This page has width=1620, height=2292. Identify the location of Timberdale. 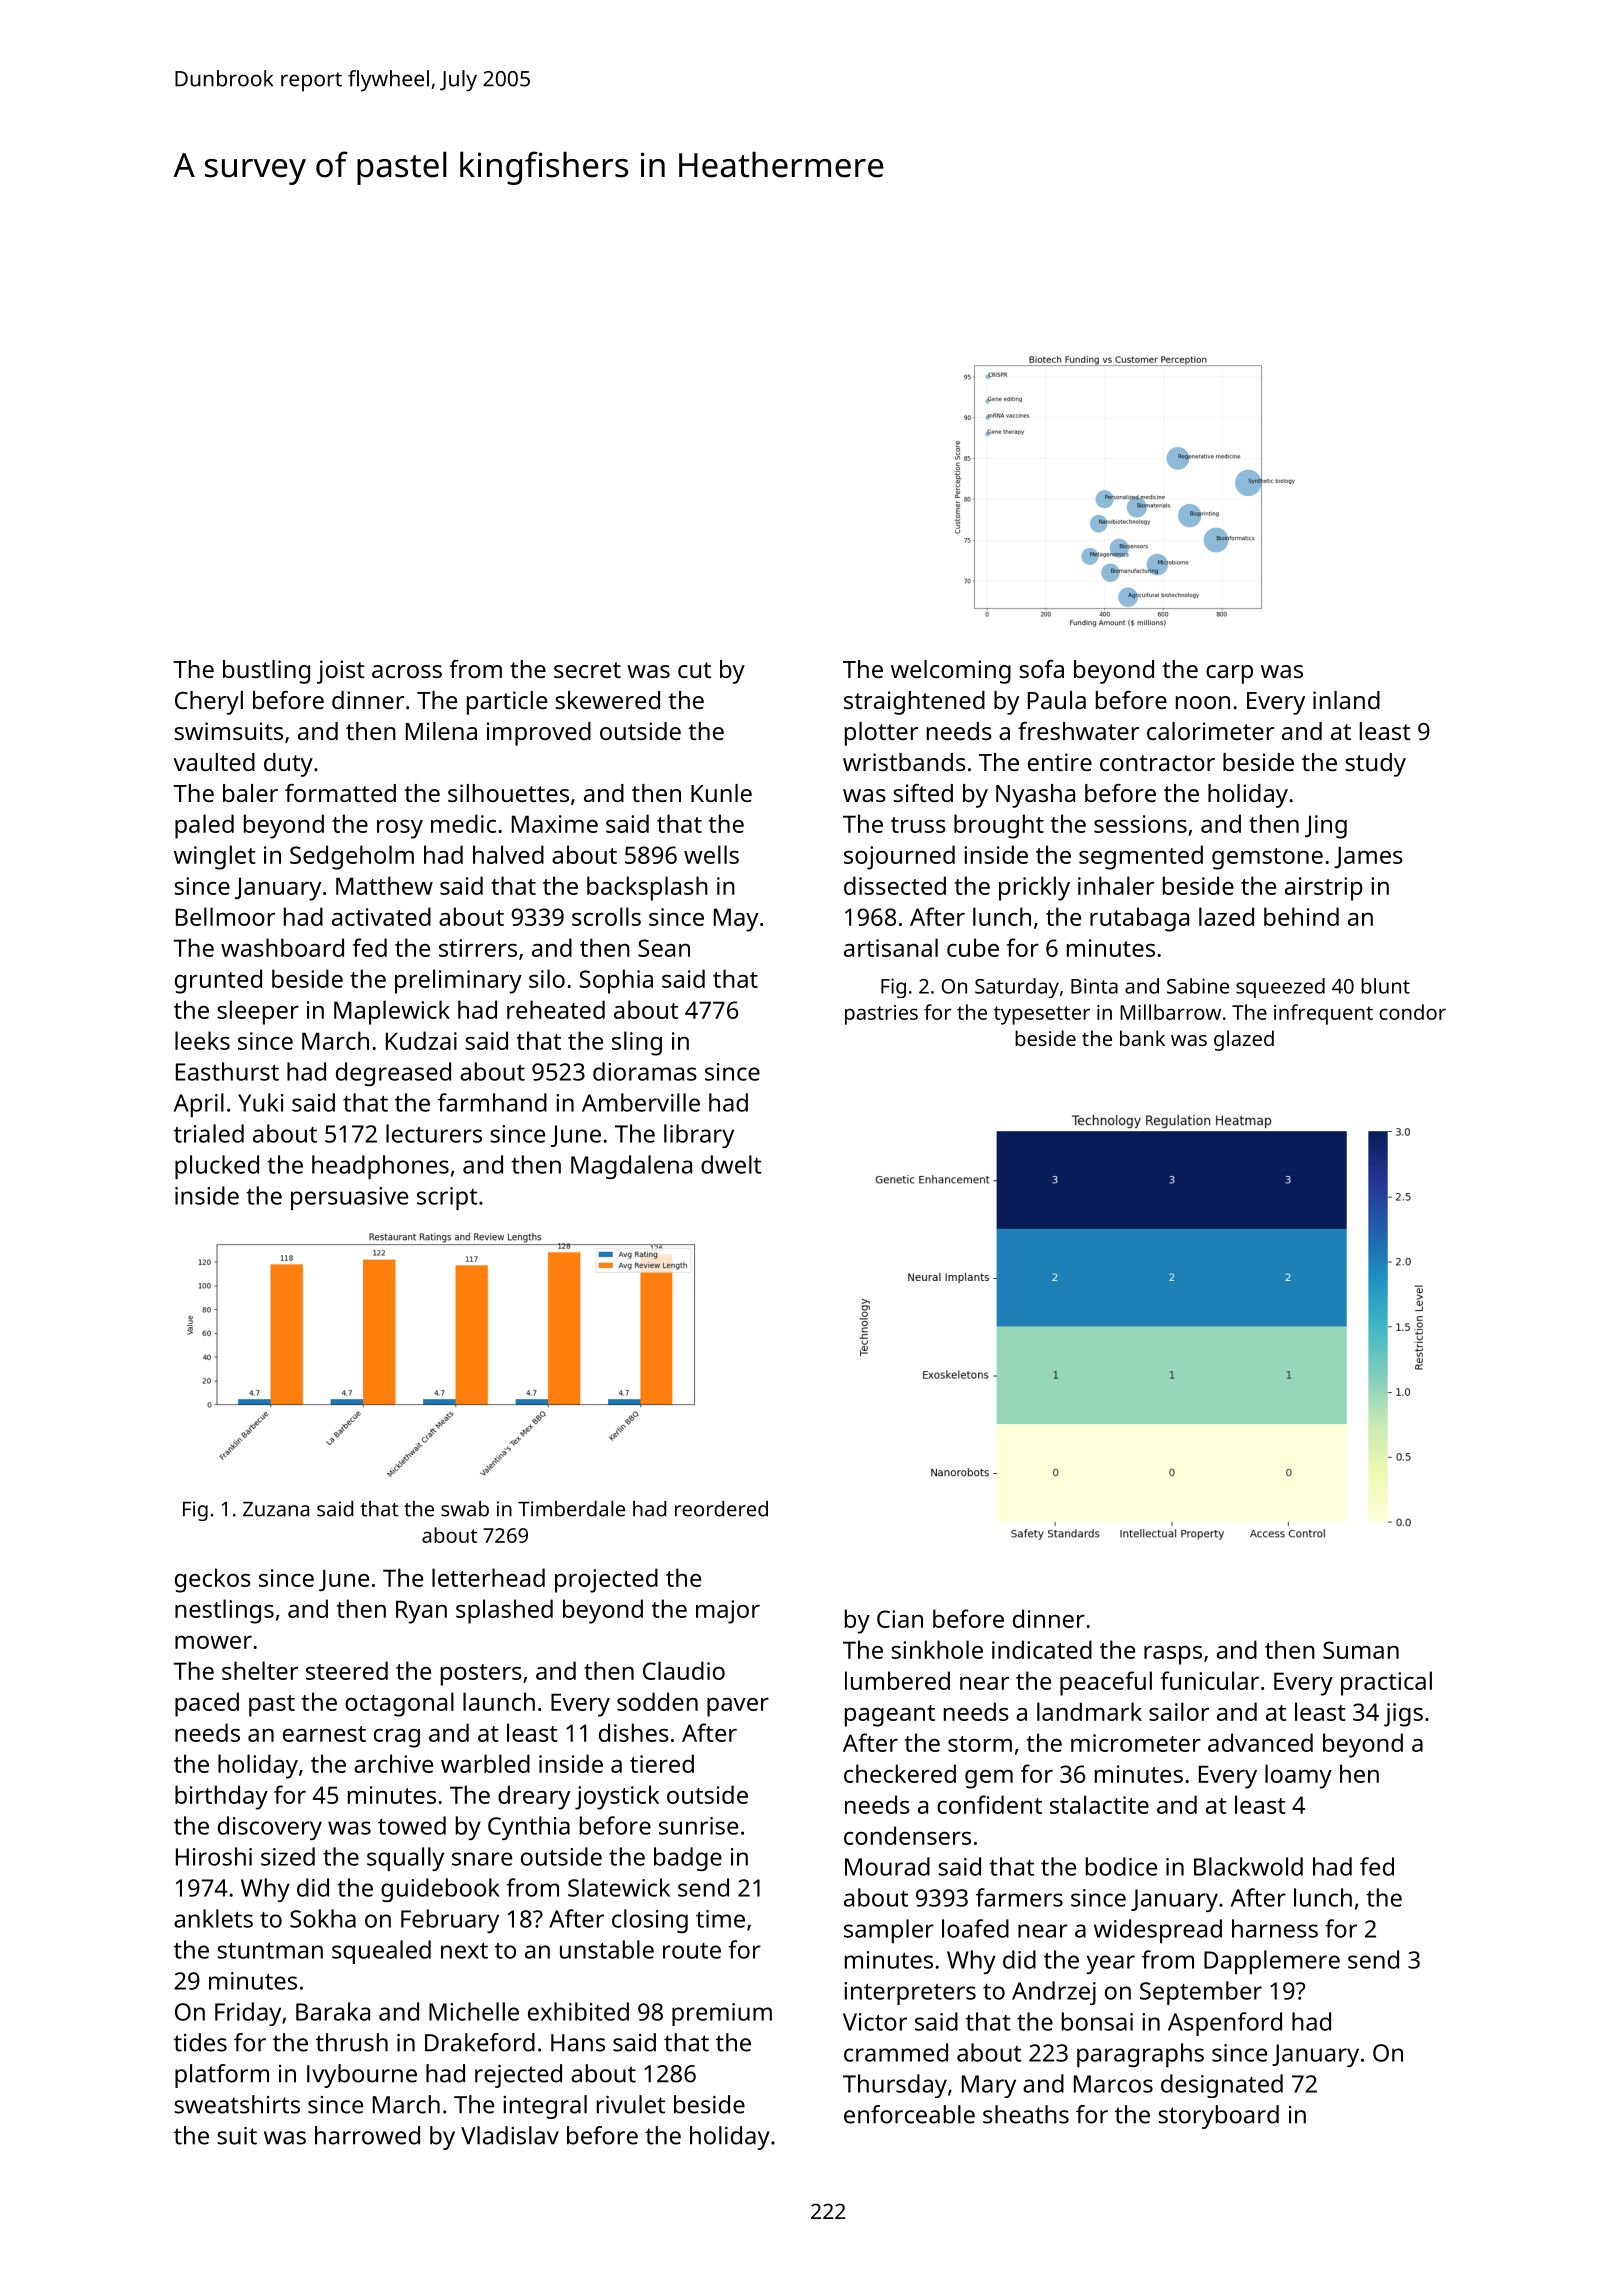
(571, 1509).
